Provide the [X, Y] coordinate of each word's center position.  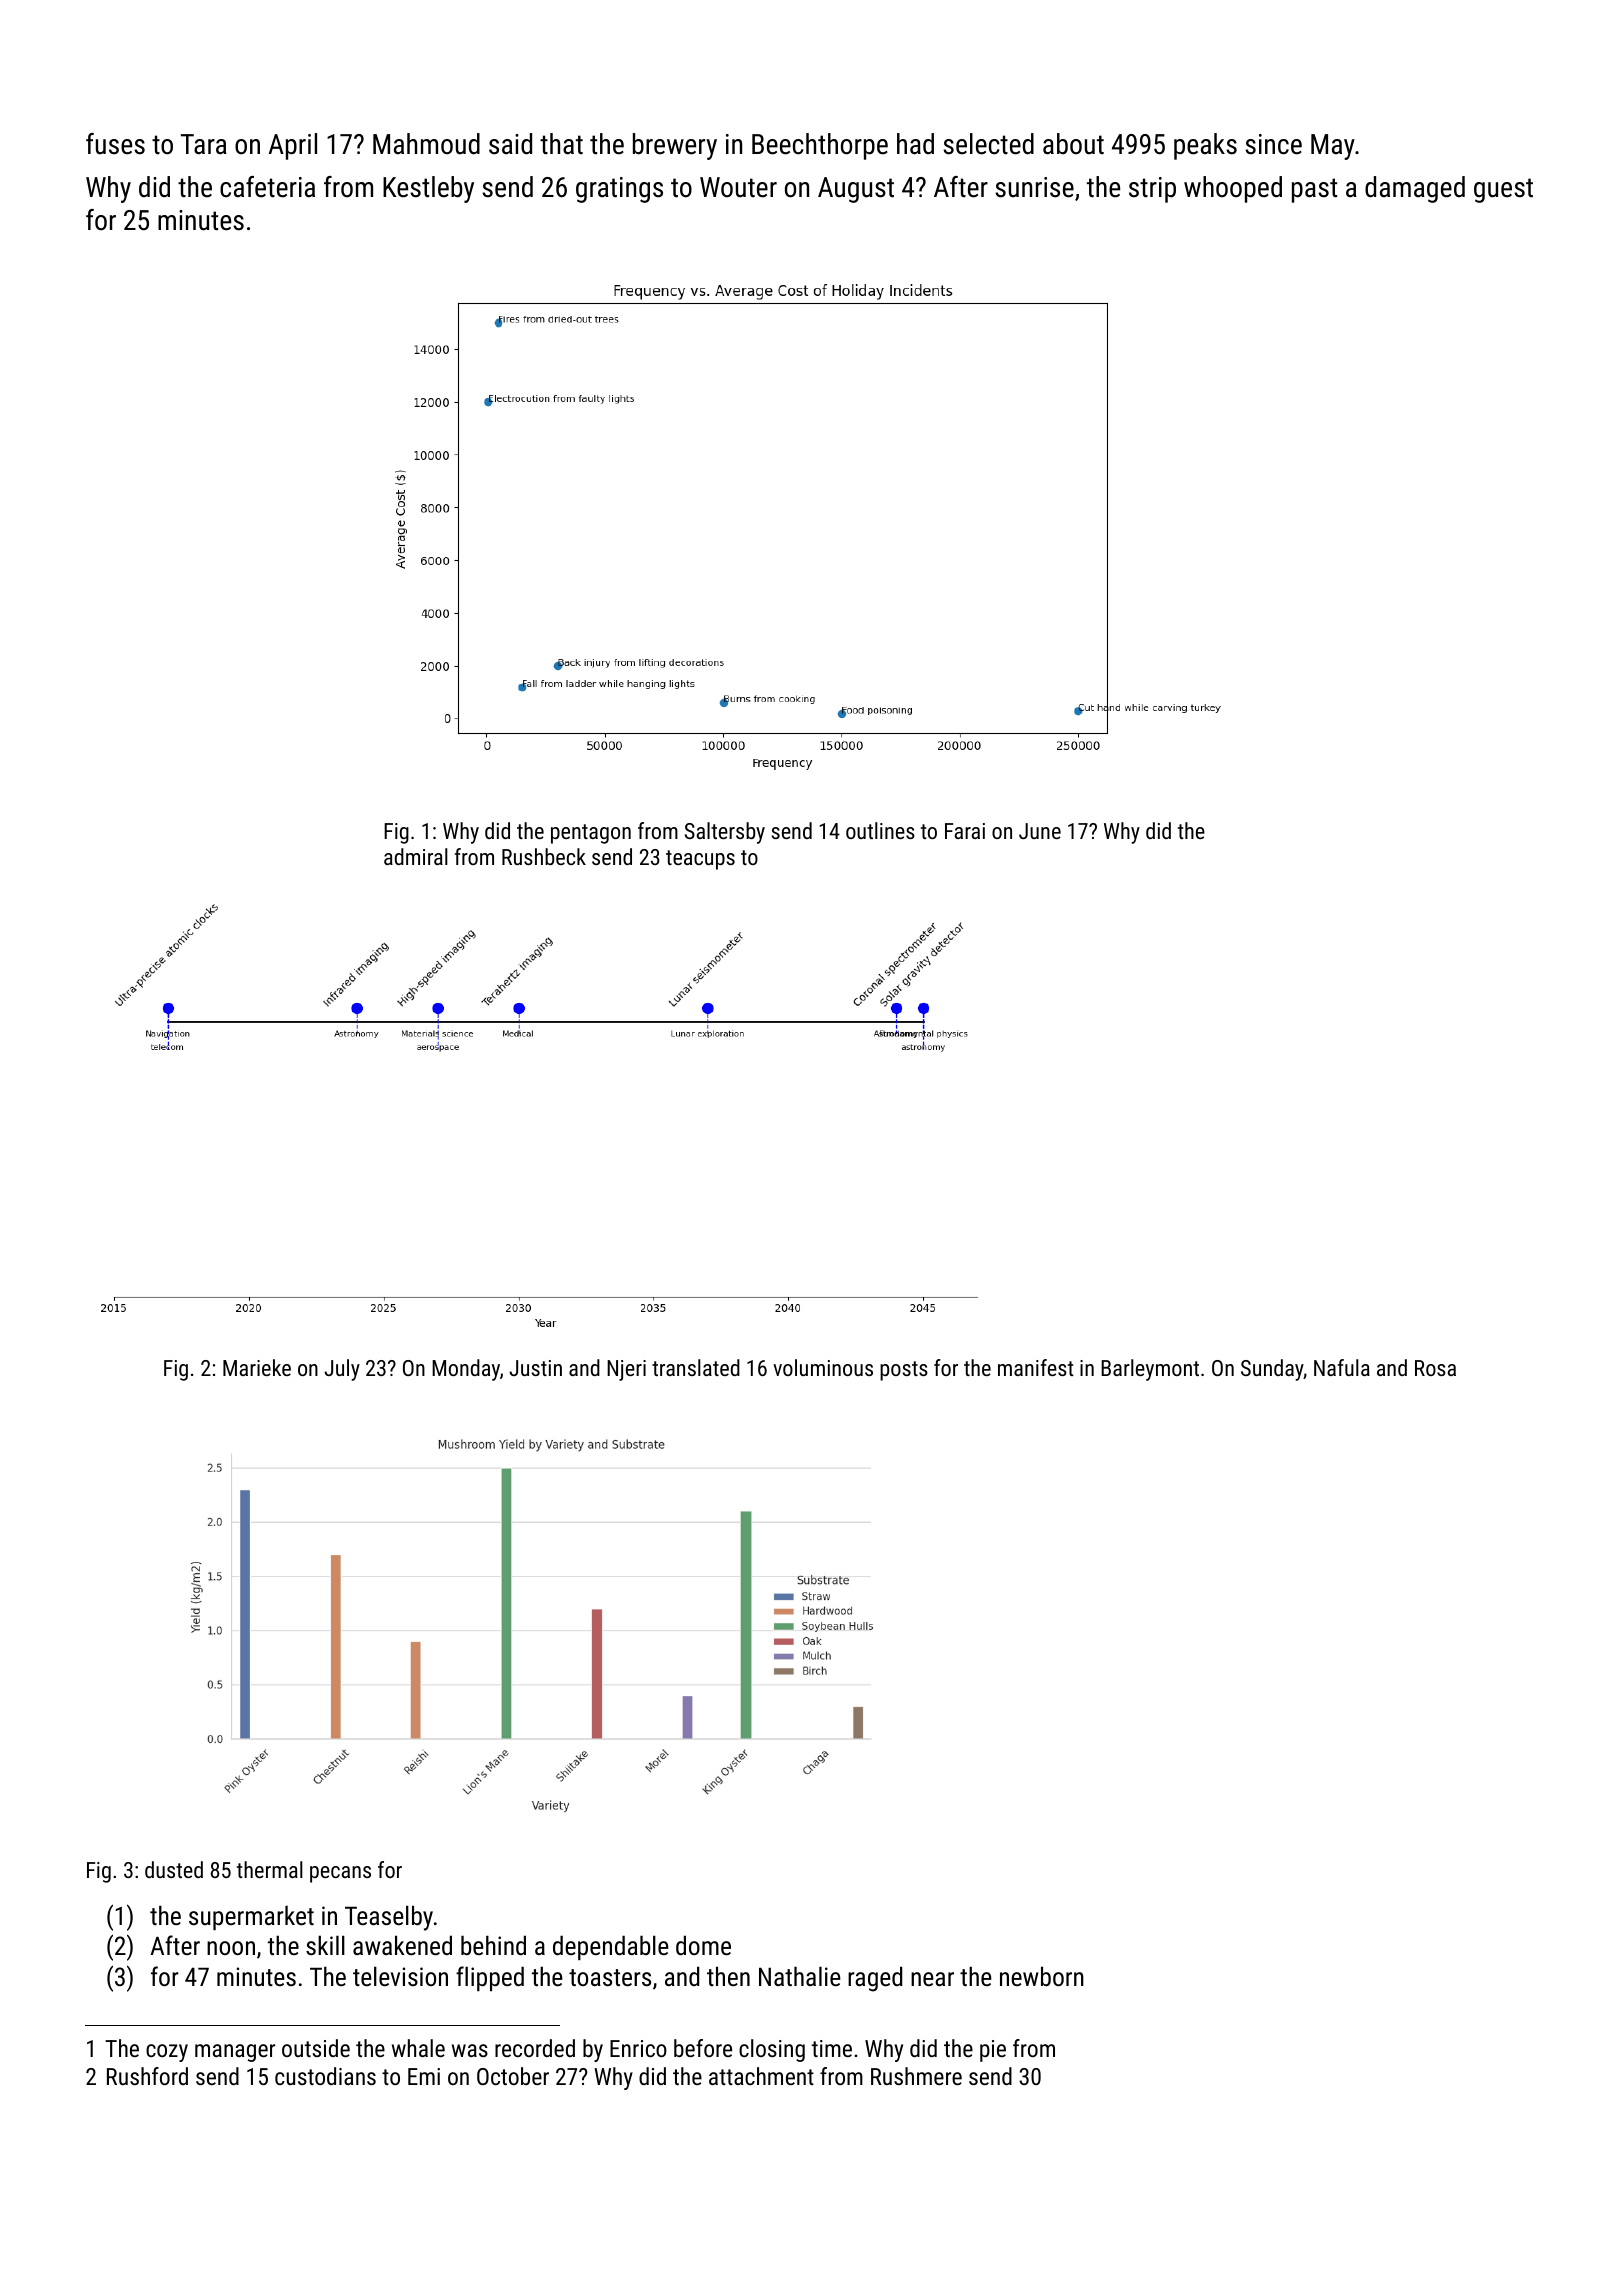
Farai [965, 831]
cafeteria [267, 187]
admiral [416, 856]
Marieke [257, 1367]
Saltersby [725, 833]
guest [1503, 190]
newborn [1042, 1976]
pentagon [591, 834]
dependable [611, 1947]
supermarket [251, 1917]
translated [696, 1367]
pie [993, 2051]
